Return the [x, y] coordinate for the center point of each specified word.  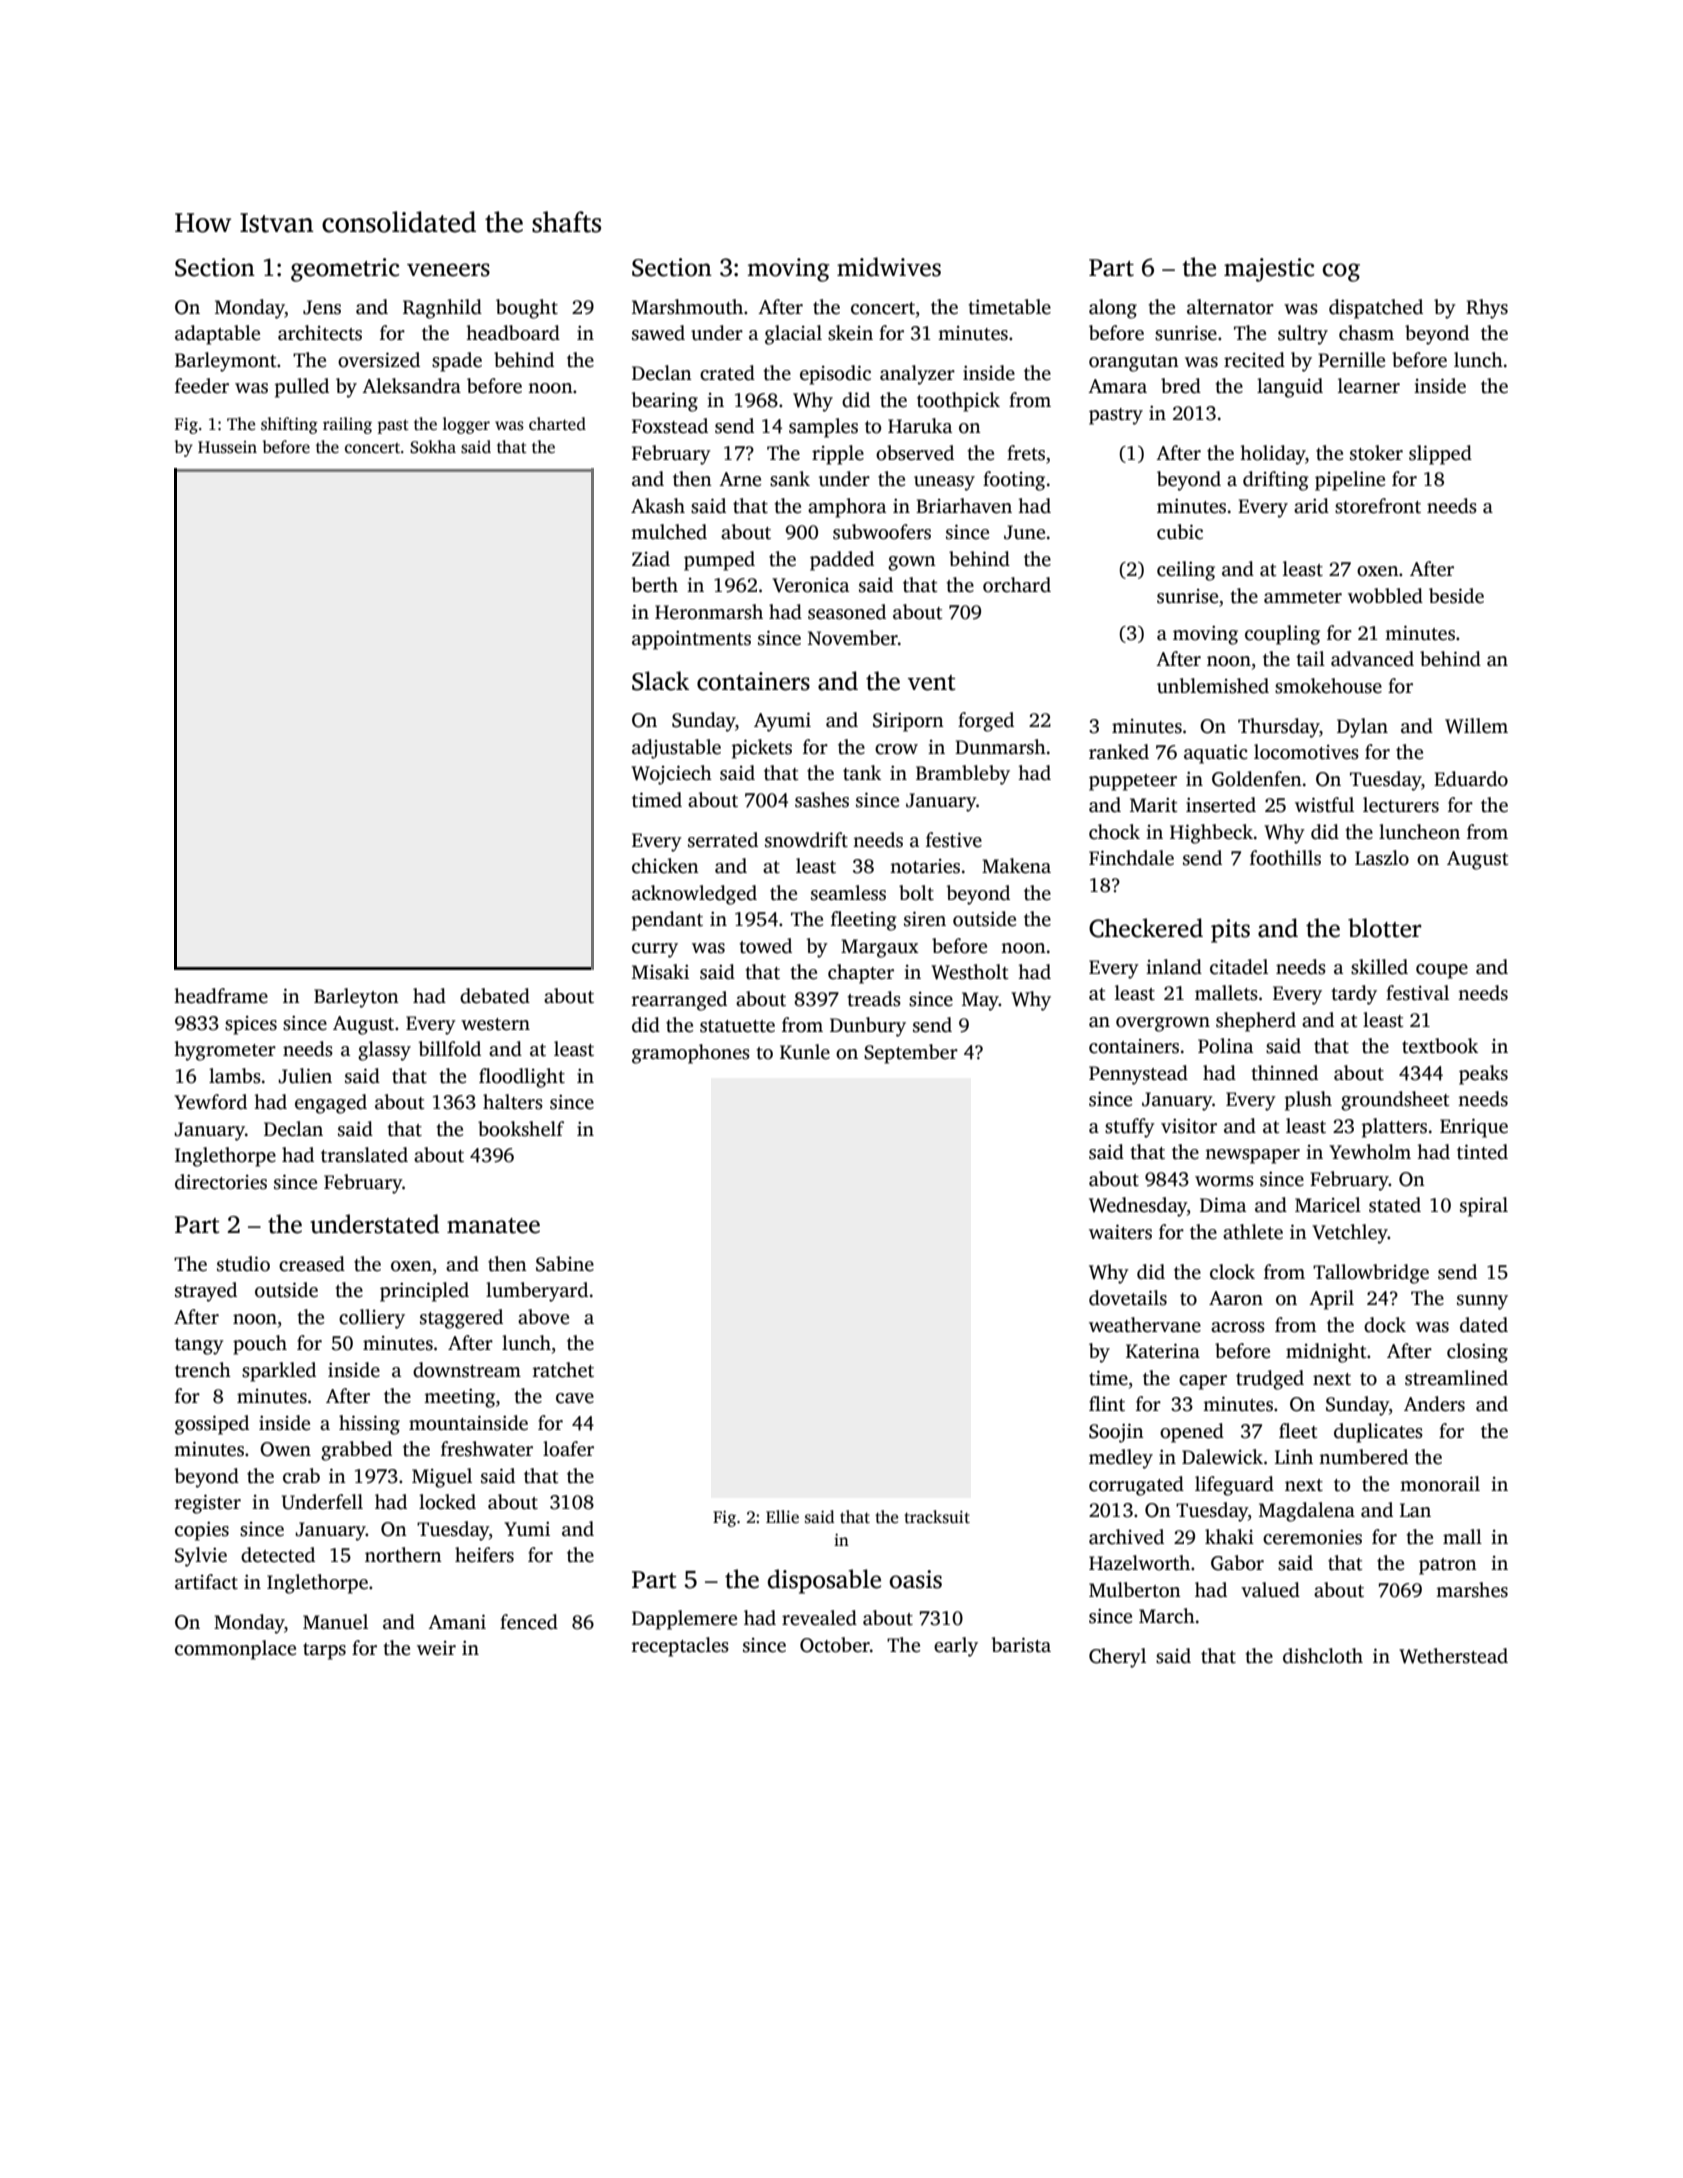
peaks [1483, 1075]
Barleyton [356, 998]
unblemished [1213, 686]
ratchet [563, 1370]
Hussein [227, 447]
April [1331, 1300]
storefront [1378, 506]
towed [765, 946]
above [543, 1317]
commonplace [235, 1650]
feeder [202, 386]
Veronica [810, 585]
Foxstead [670, 426]
